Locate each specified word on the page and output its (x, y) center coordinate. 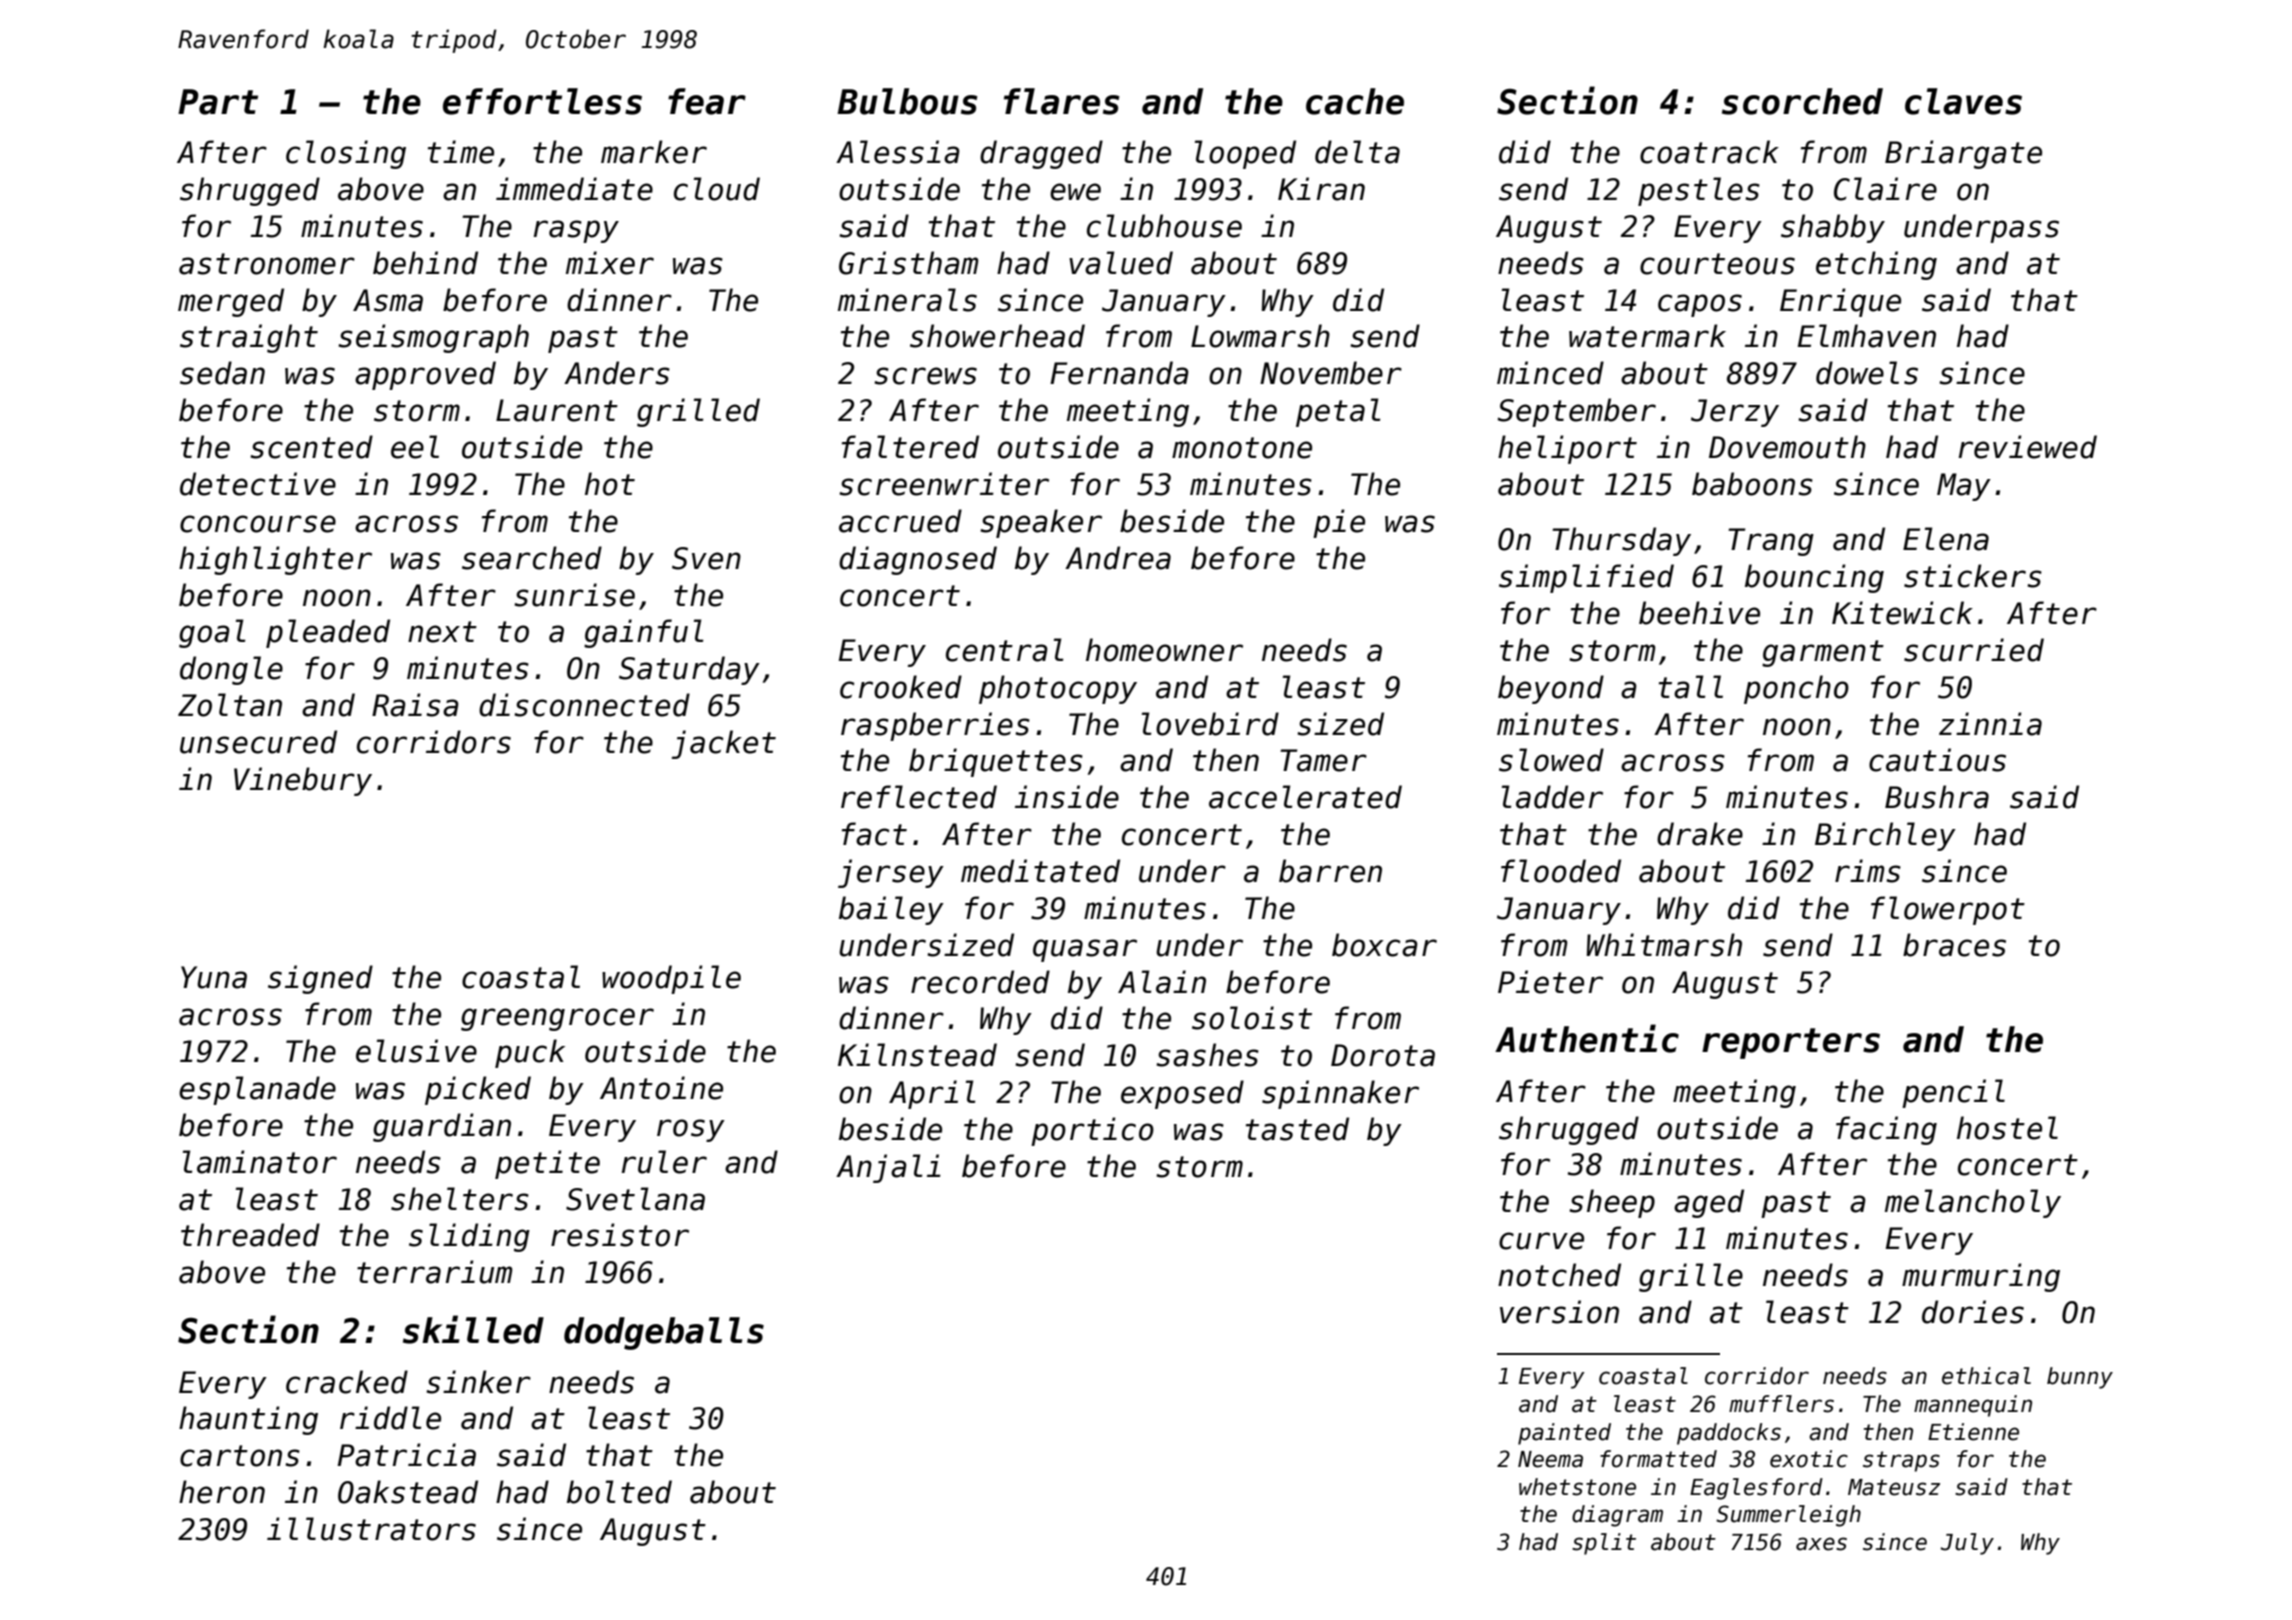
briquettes (996, 762)
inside (1067, 797)
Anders (617, 373)
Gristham (908, 263)
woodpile (671, 979)
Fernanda (1119, 373)
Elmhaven (1866, 336)
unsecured (258, 742)
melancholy (1973, 1203)
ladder (1552, 797)
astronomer (267, 264)
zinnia (1990, 724)
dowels (1867, 373)
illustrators (371, 1529)
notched (1559, 1275)
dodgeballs (664, 1333)
